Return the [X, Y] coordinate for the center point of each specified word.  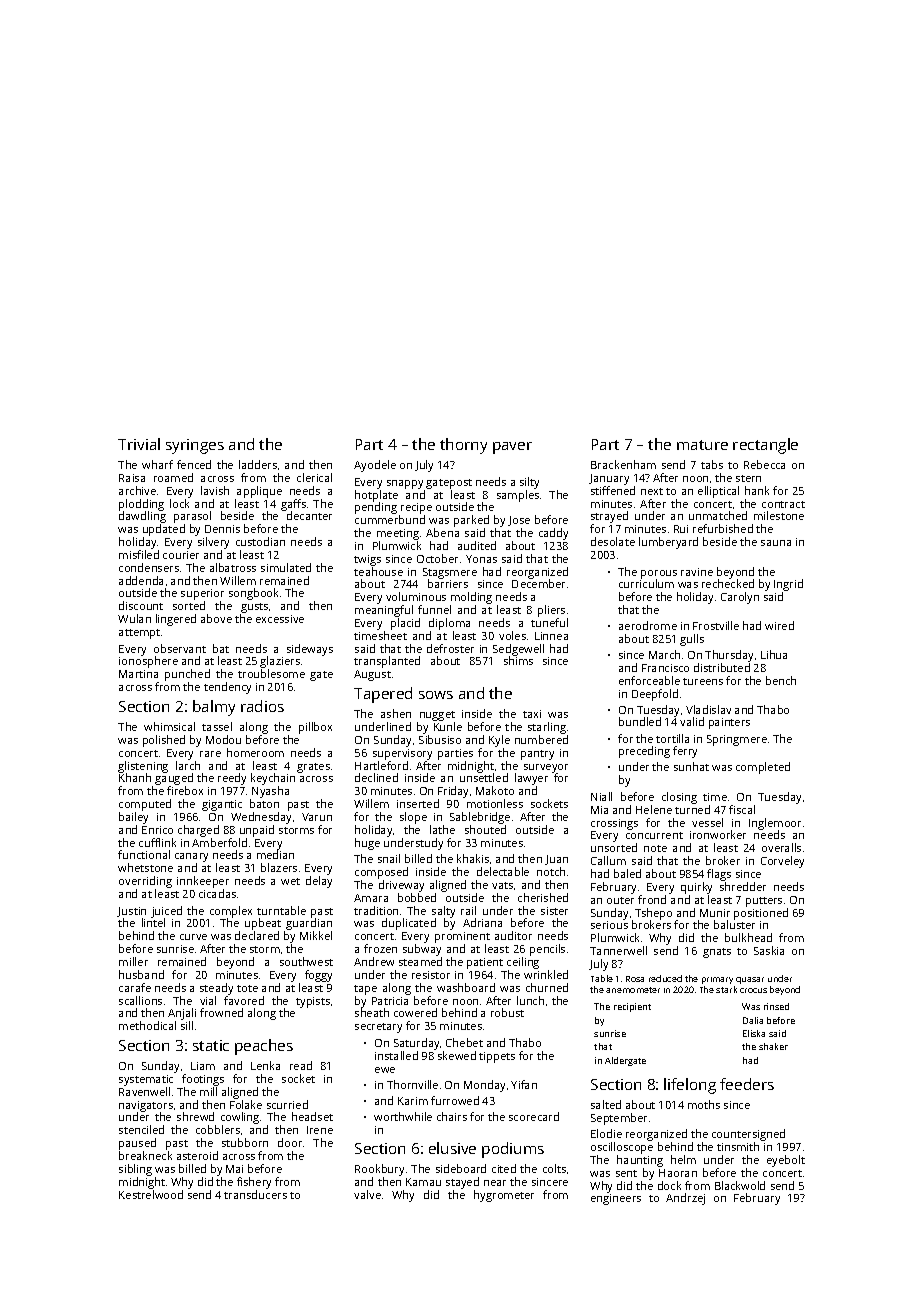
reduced [665, 978]
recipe [416, 508]
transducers [255, 1194]
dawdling [142, 517]
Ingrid [788, 585]
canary [191, 857]
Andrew [374, 961]
